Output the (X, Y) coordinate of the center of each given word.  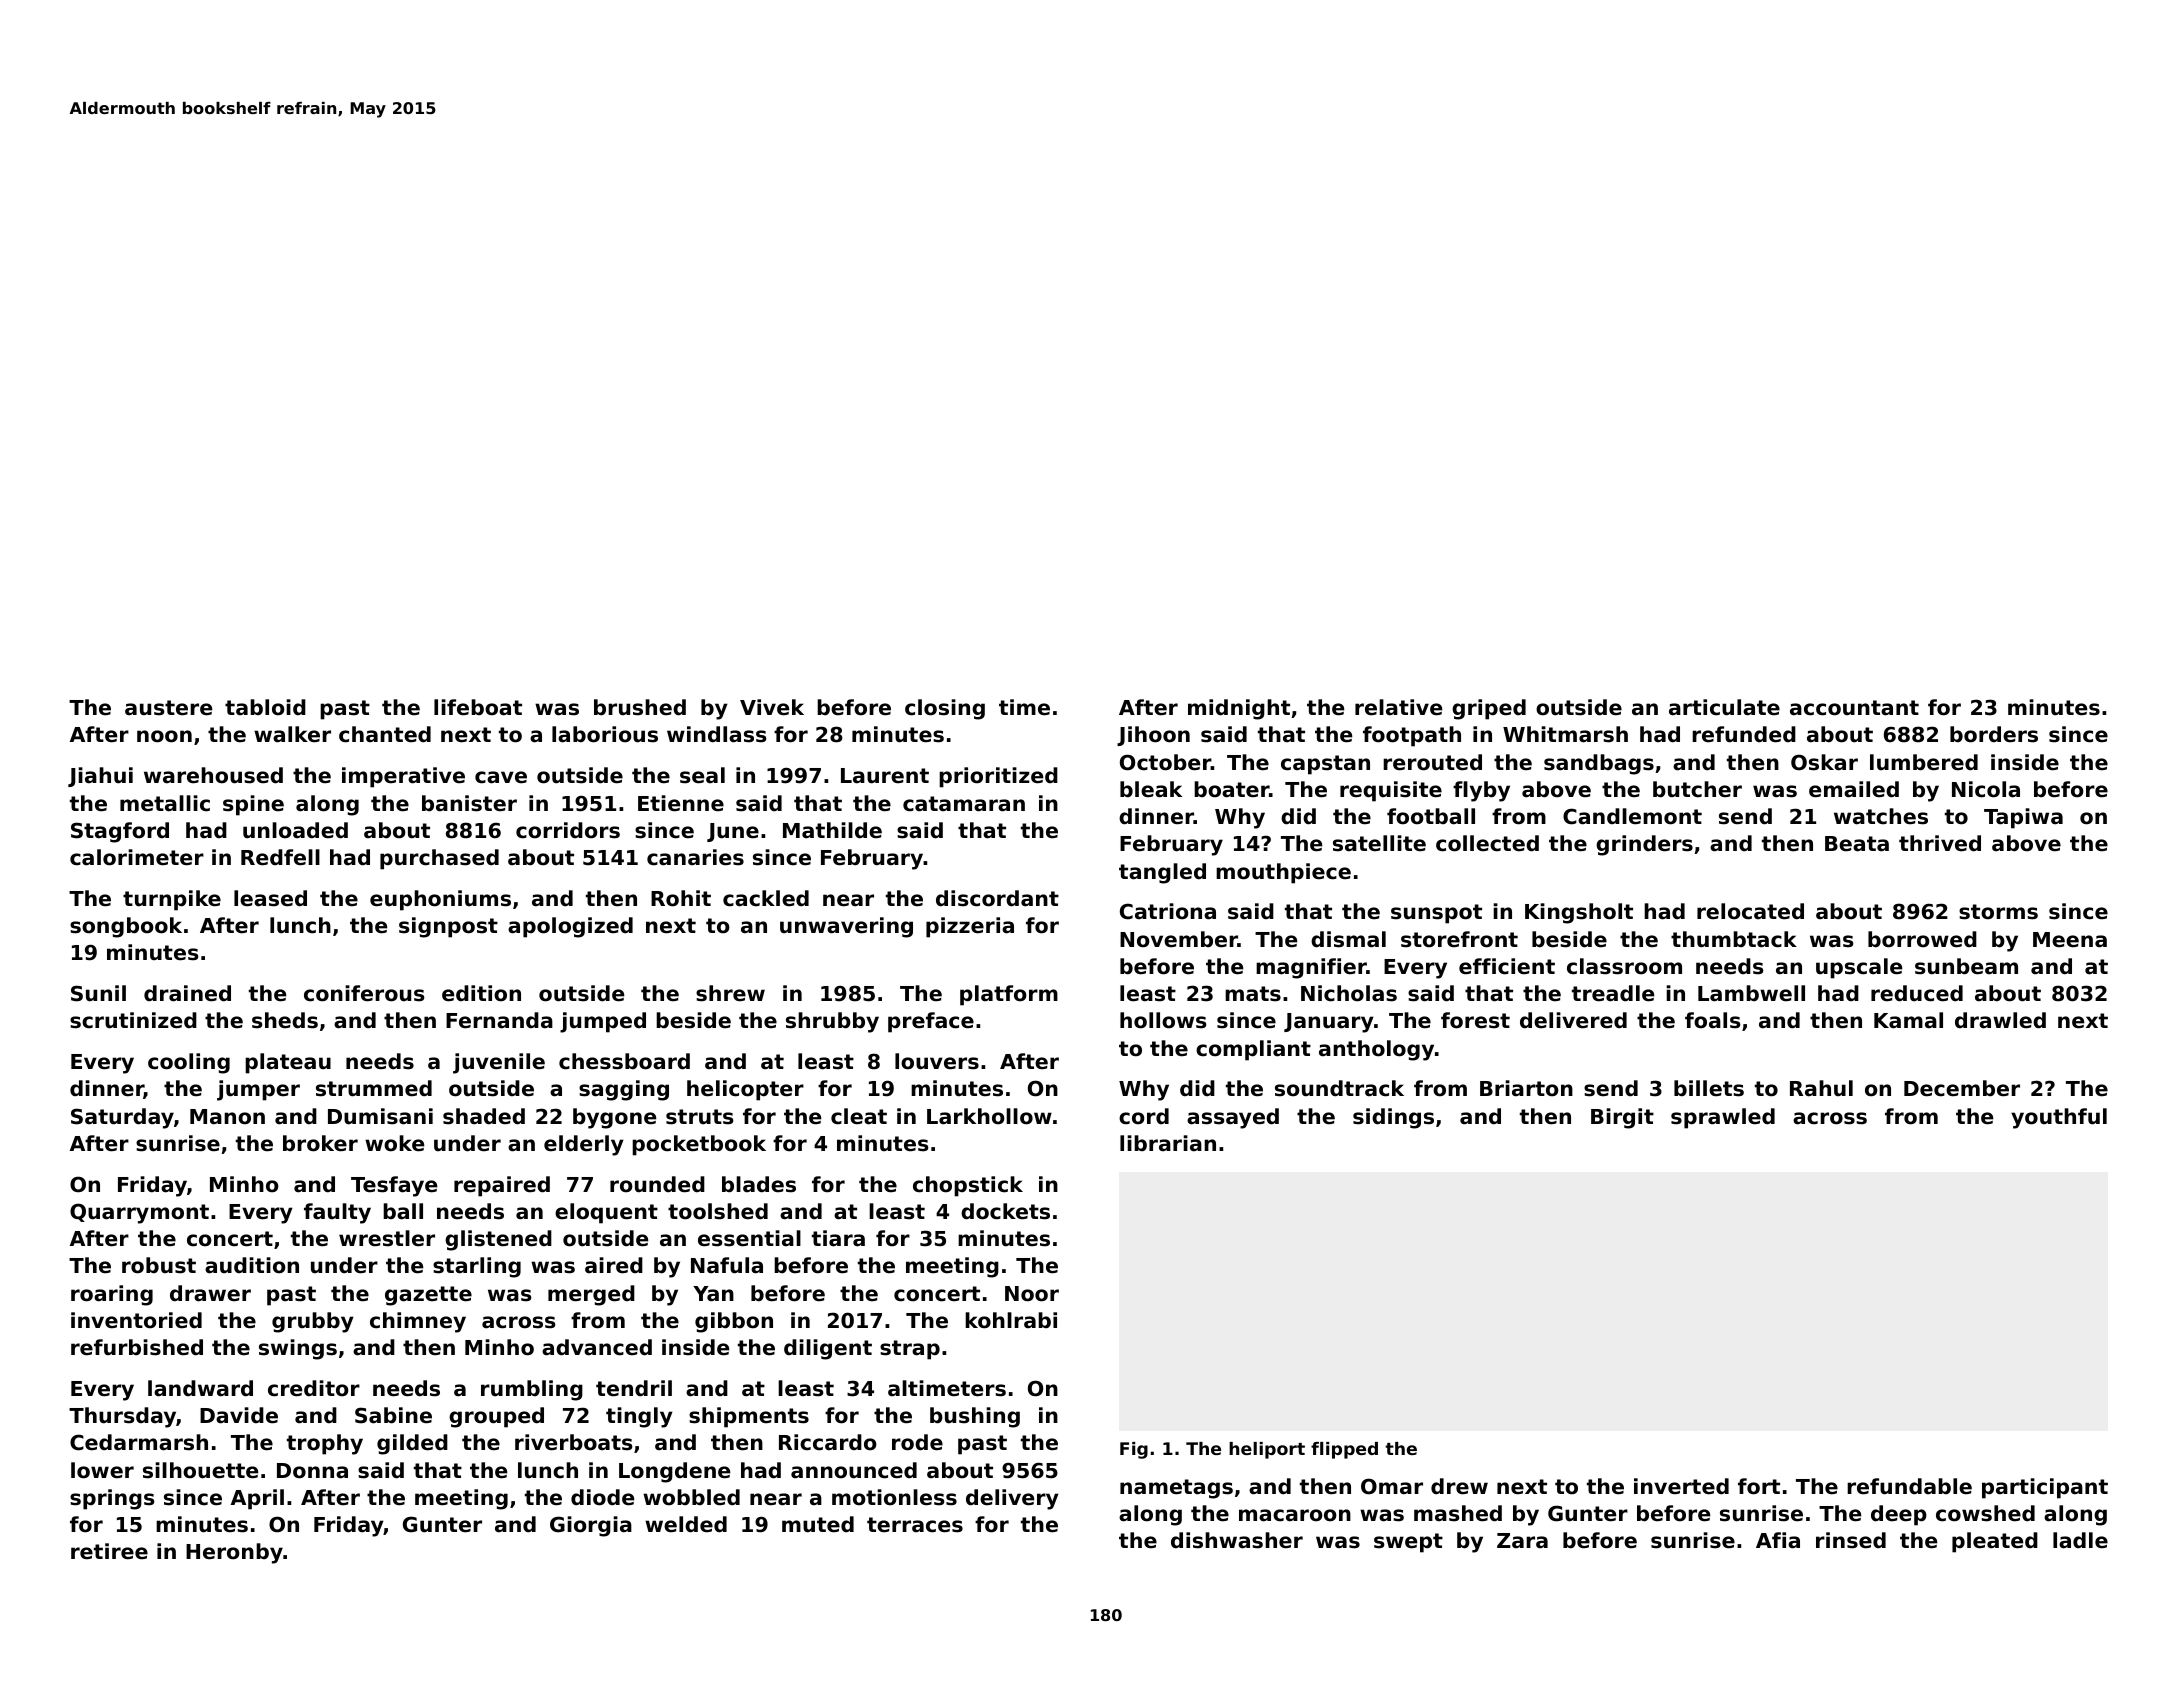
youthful (2059, 1118)
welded (686, 1524)
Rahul (1821, 1088)
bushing (975, 1417)
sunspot (1436, 914)
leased (270, 898)
